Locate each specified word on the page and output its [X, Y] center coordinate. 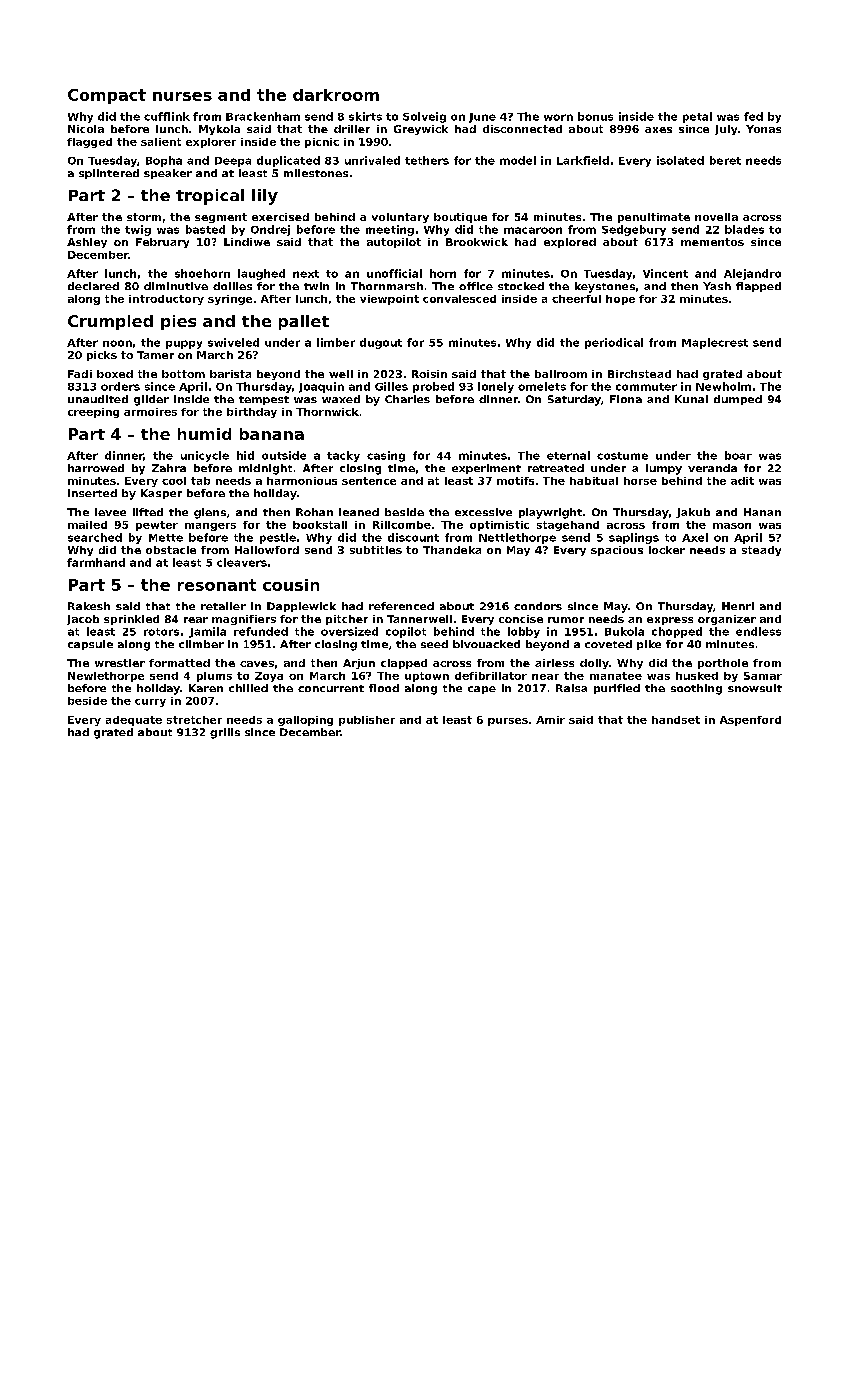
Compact [107, 96]
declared [93, 286]
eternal [568, 455]
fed [753, 116]
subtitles [376, 550]
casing [386, 456]
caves [257, 664]
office [476, 286]
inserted [92, 493]
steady [761, 551]
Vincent [665, 273]
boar [738, 455]
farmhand [96, 562]
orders [120, 386]
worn [558, 117]
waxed [341, 399]
